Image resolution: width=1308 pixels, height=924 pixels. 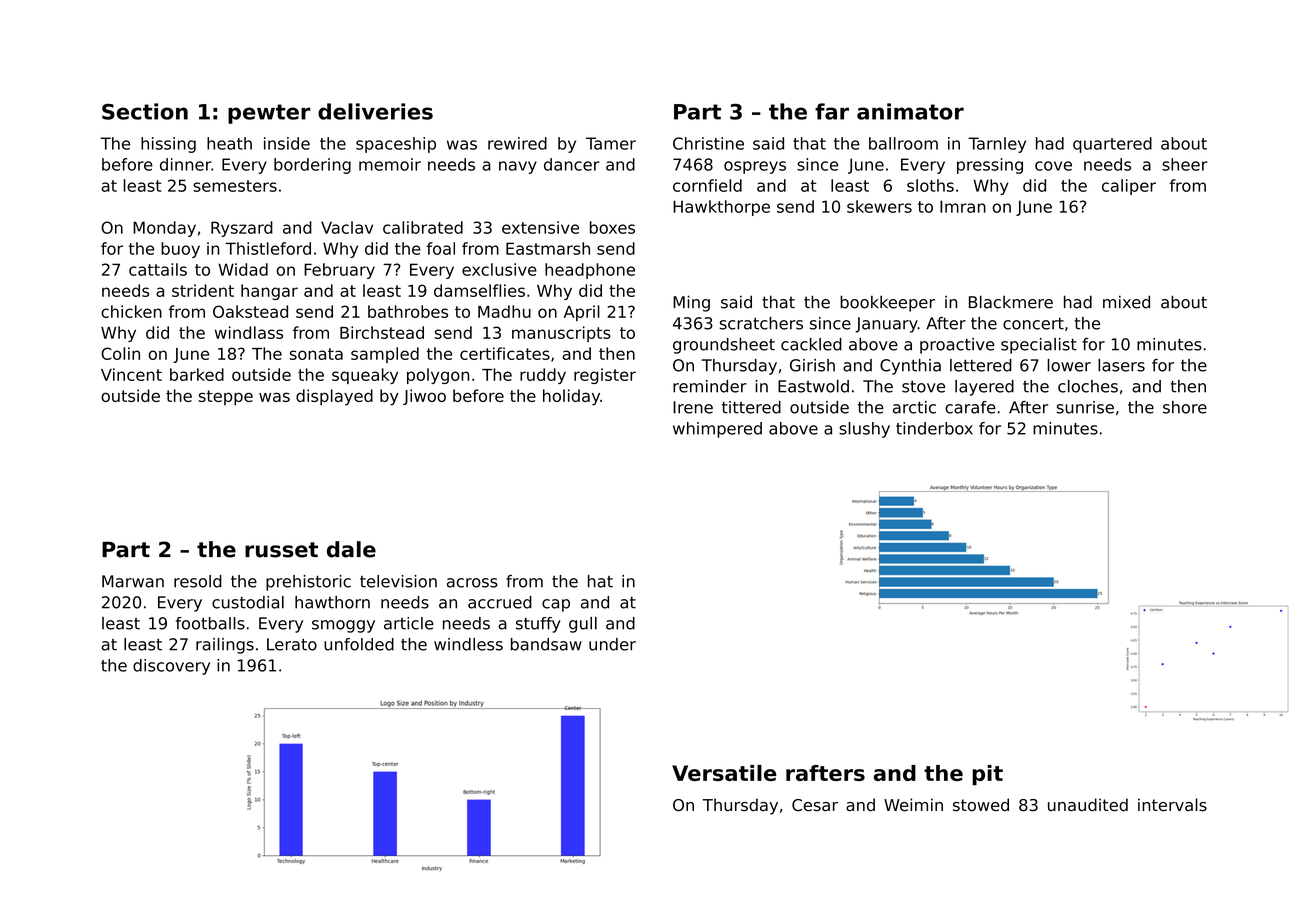 I want to click on windless, so click(x=468, y=644).
